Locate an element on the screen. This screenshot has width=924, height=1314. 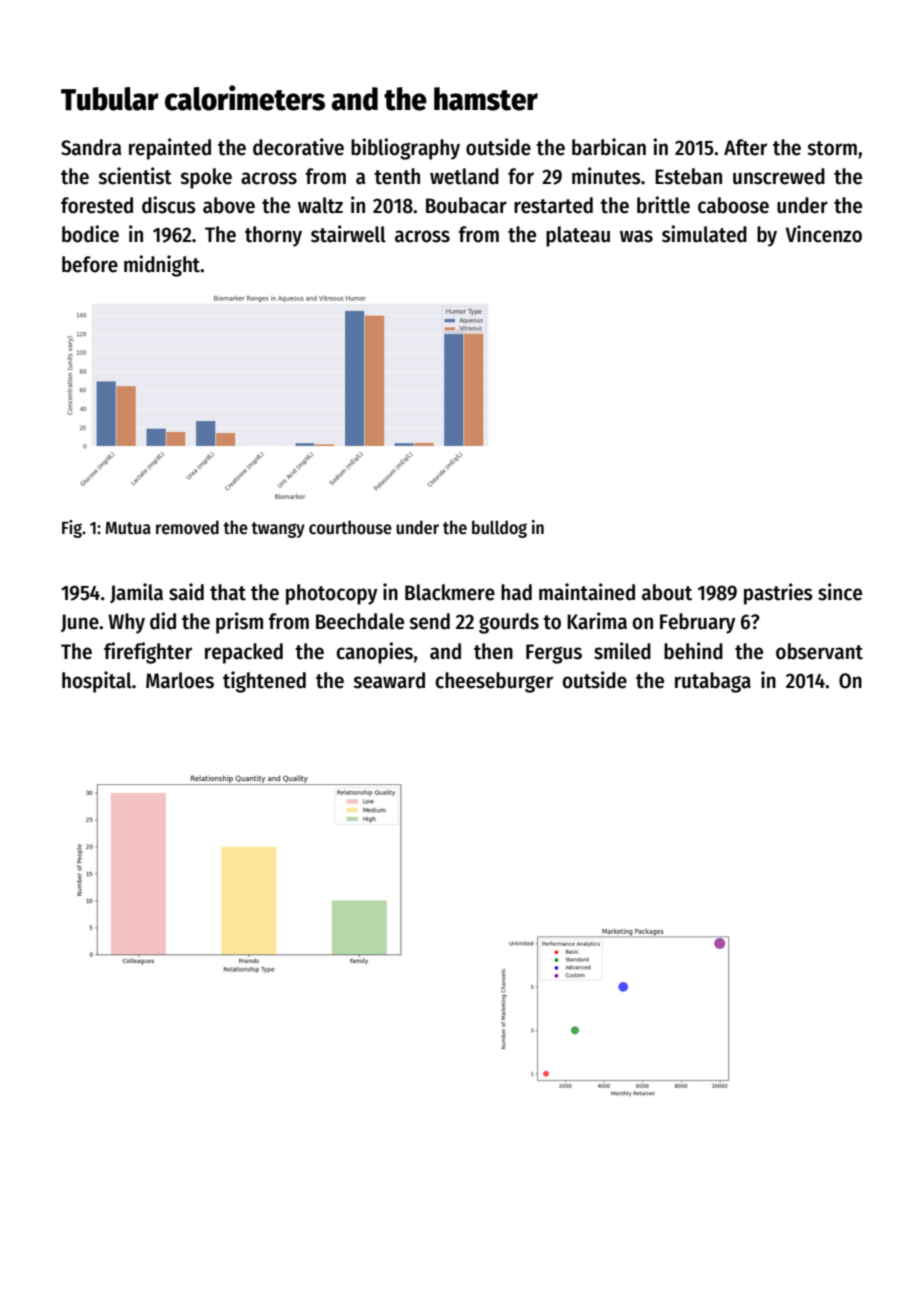
that is located at coordinates (228, 592).
